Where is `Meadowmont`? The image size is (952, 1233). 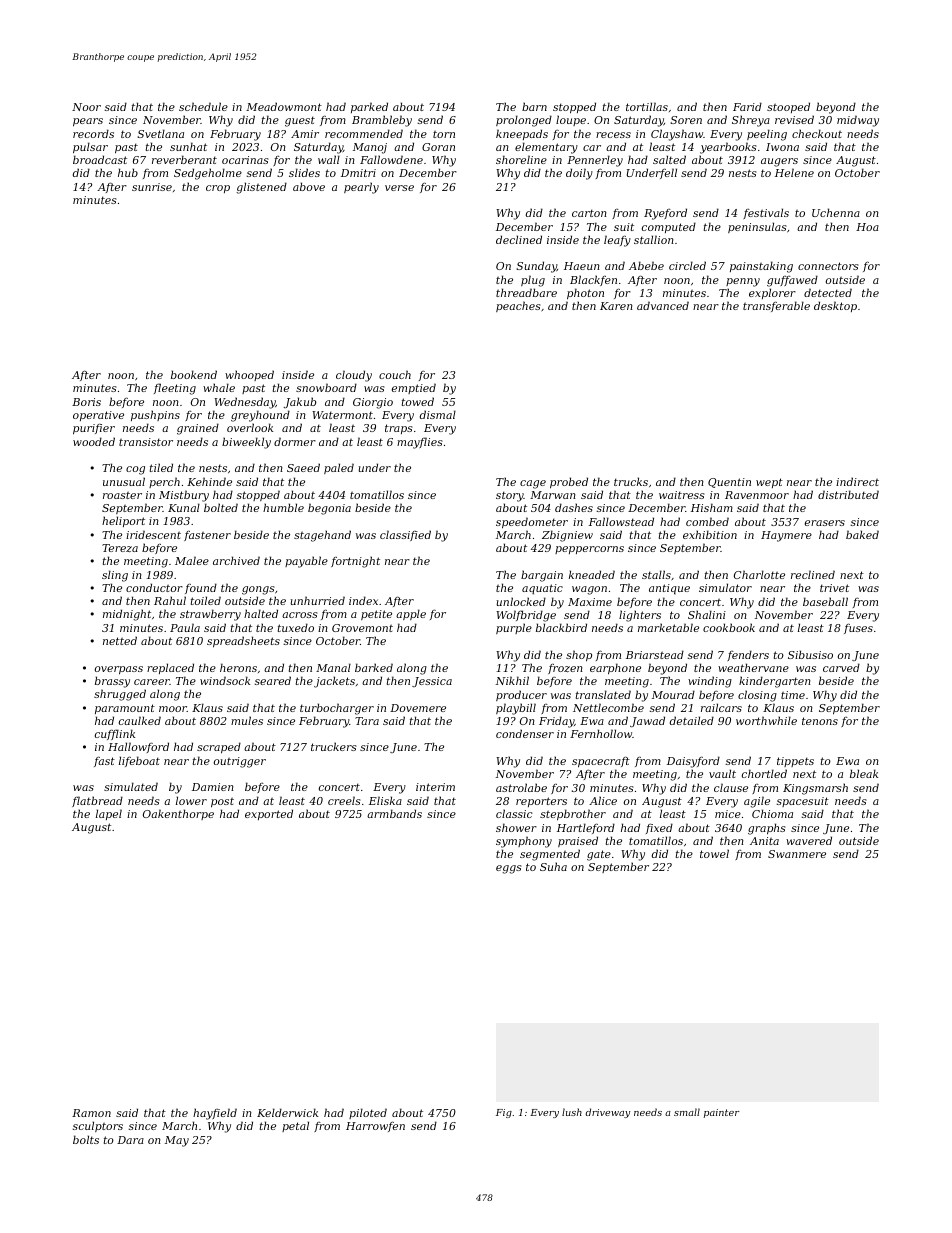 Meadowmont is located at coordinates (284, 106).
